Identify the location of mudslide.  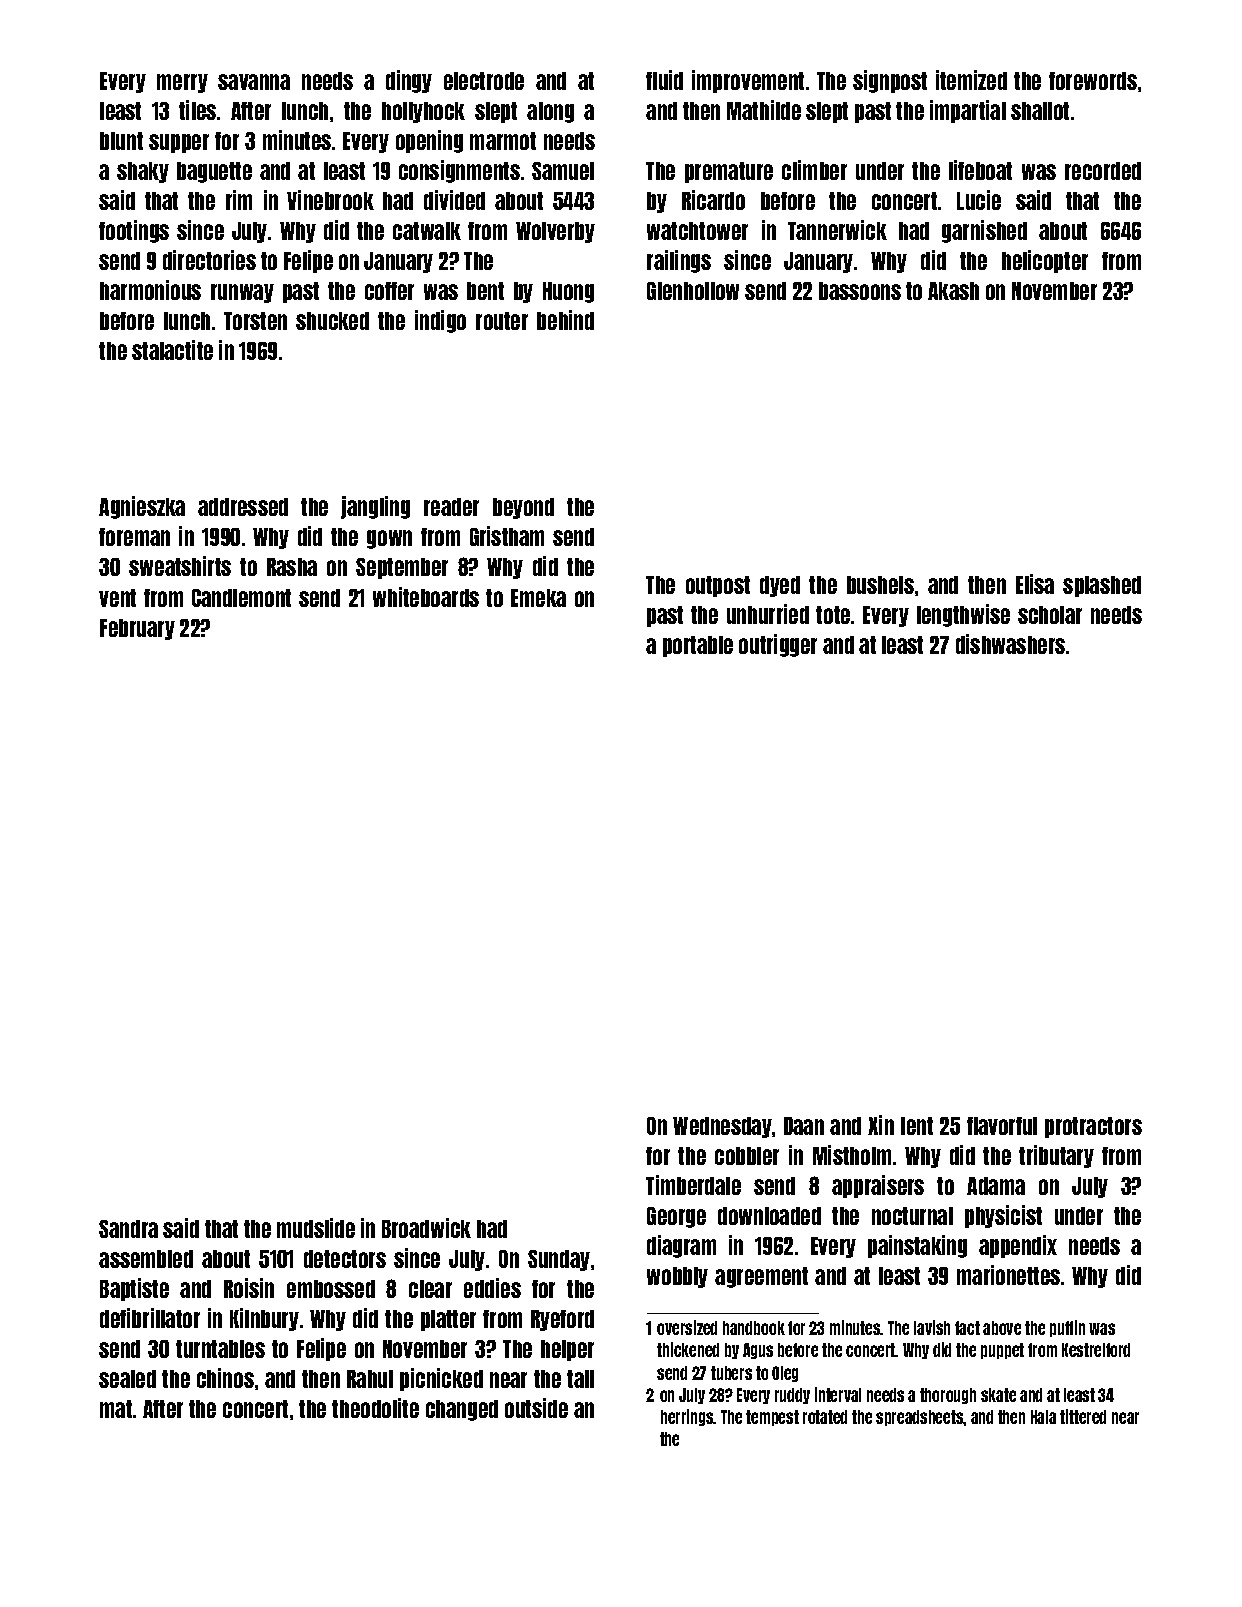
(316, 1228).
